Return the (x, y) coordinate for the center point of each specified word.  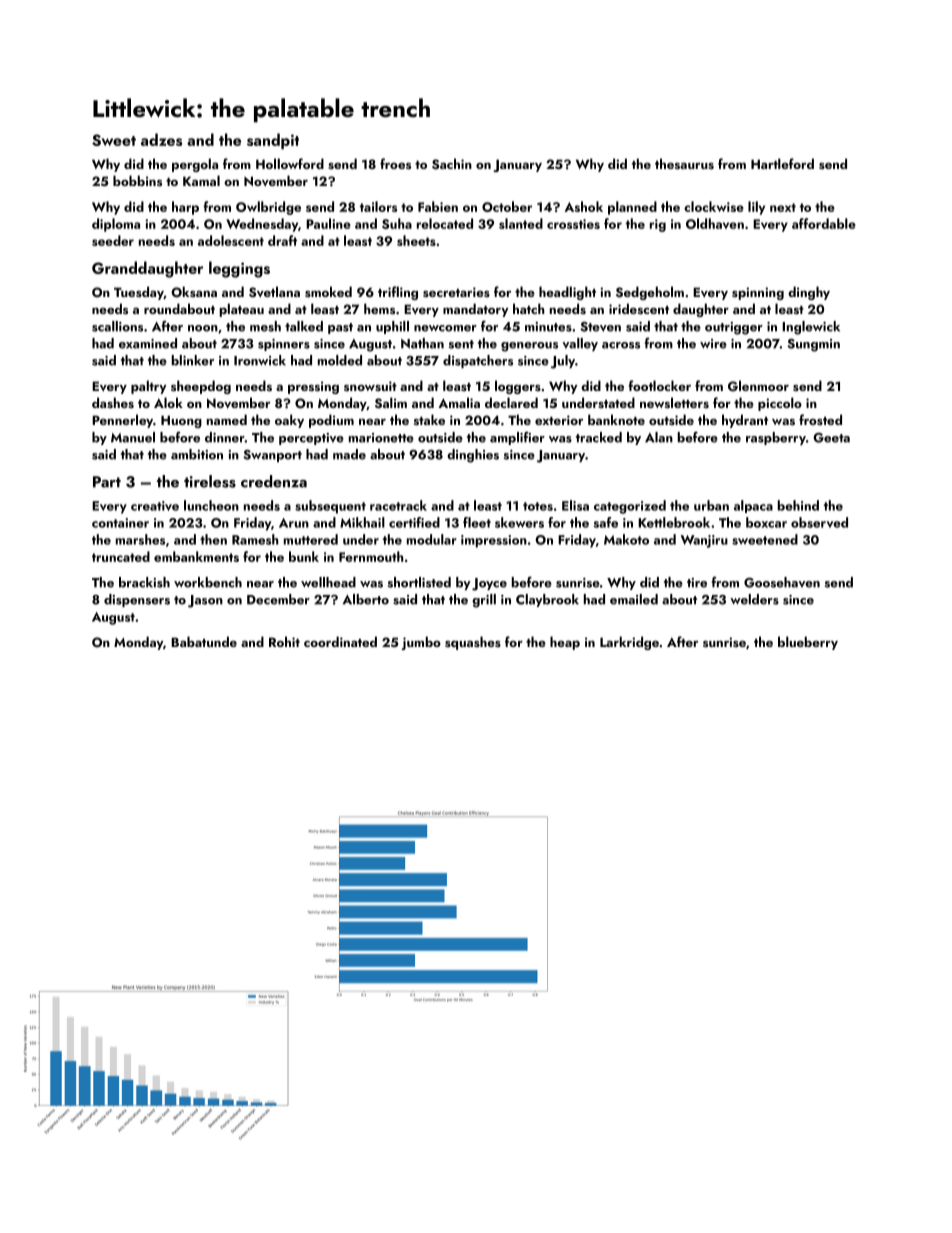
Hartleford (782, 163)
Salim (391, 403)
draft (282, 240)
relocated (445, 223)
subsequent (330, 507)
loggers (518, 387)
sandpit (273, 141)
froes (395, 163)
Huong (181, 421)
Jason (205, 601)
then (213, 539)
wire (713, 344)
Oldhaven (715, 223)
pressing (313, 387)
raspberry (776, 438)
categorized (630, 507)
